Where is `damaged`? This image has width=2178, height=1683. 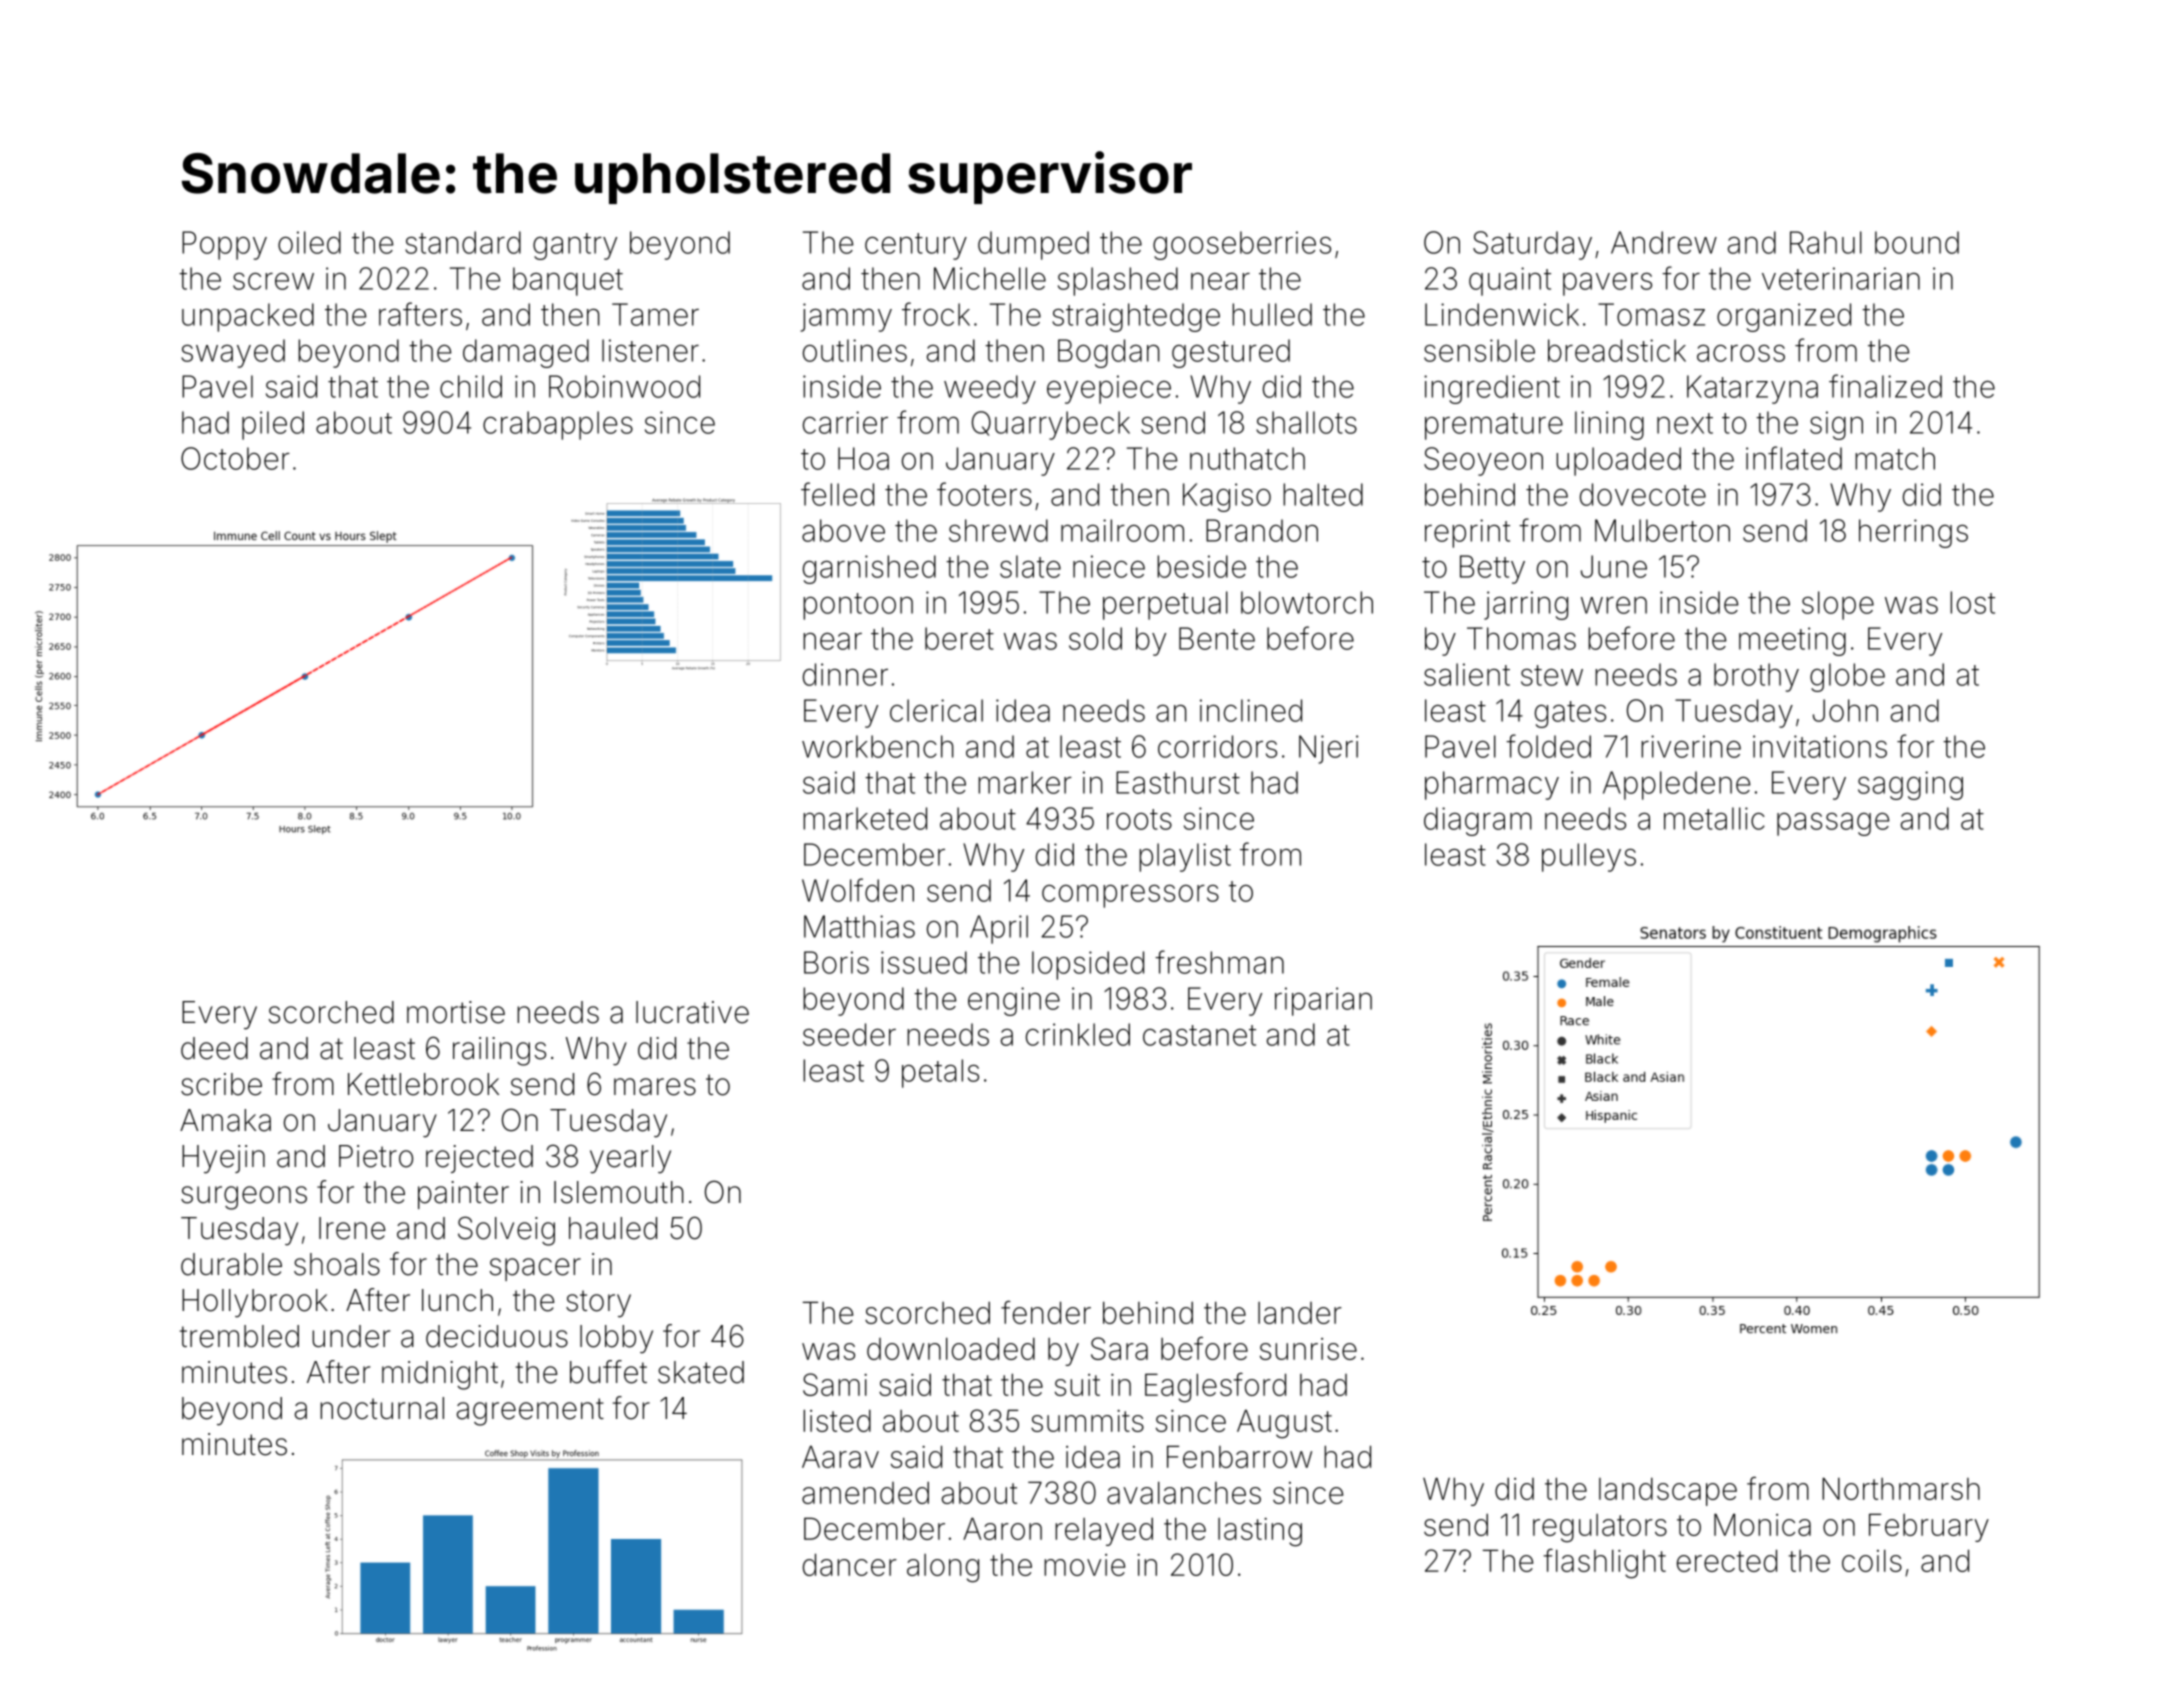
damaged is located at coordinates (526, 353).
